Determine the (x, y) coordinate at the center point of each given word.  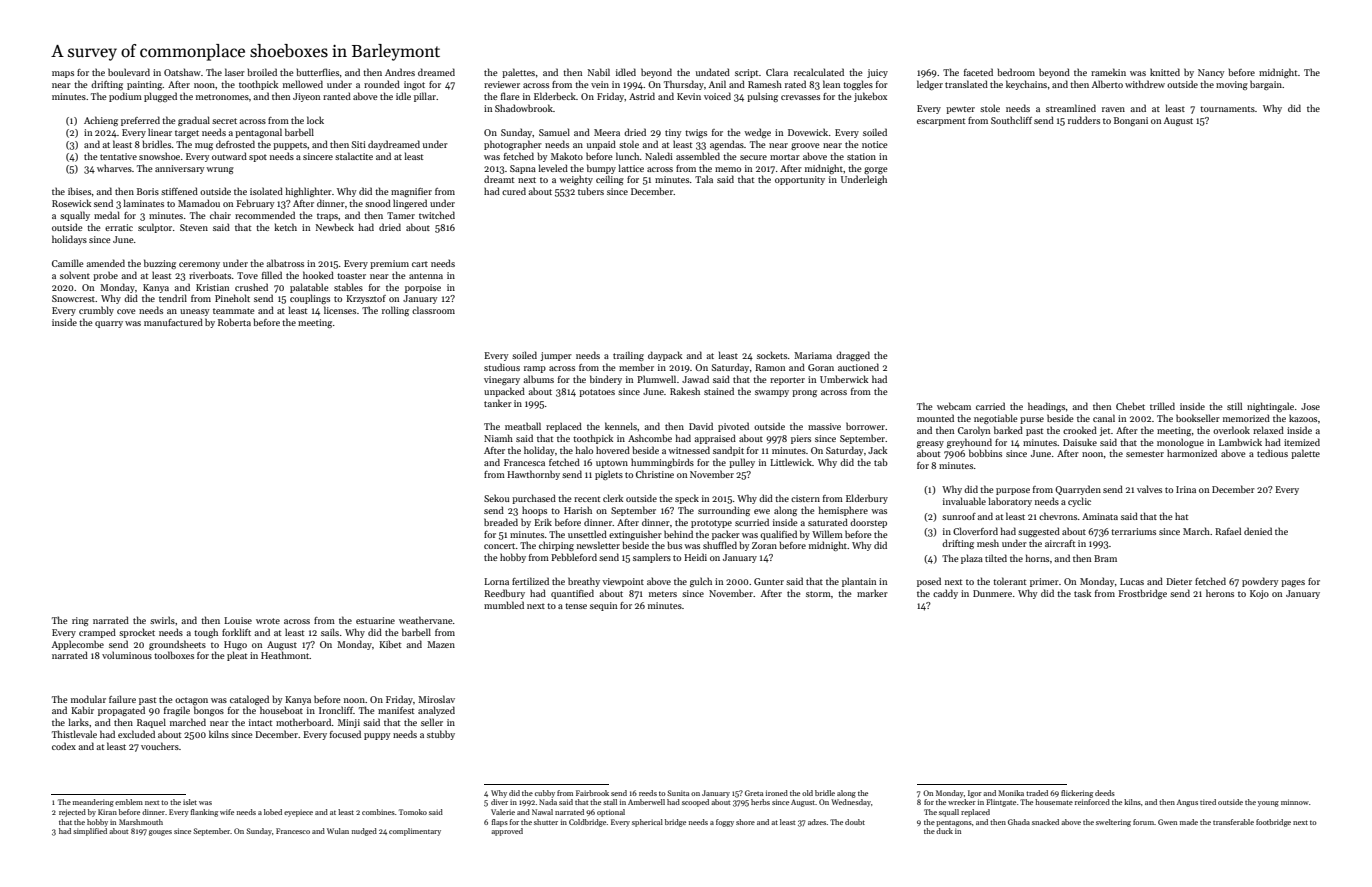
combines (378, 812)
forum (1143, 822)
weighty (576, 180)
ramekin (1108, 72)
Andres (400, 72)
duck (944, 831)
